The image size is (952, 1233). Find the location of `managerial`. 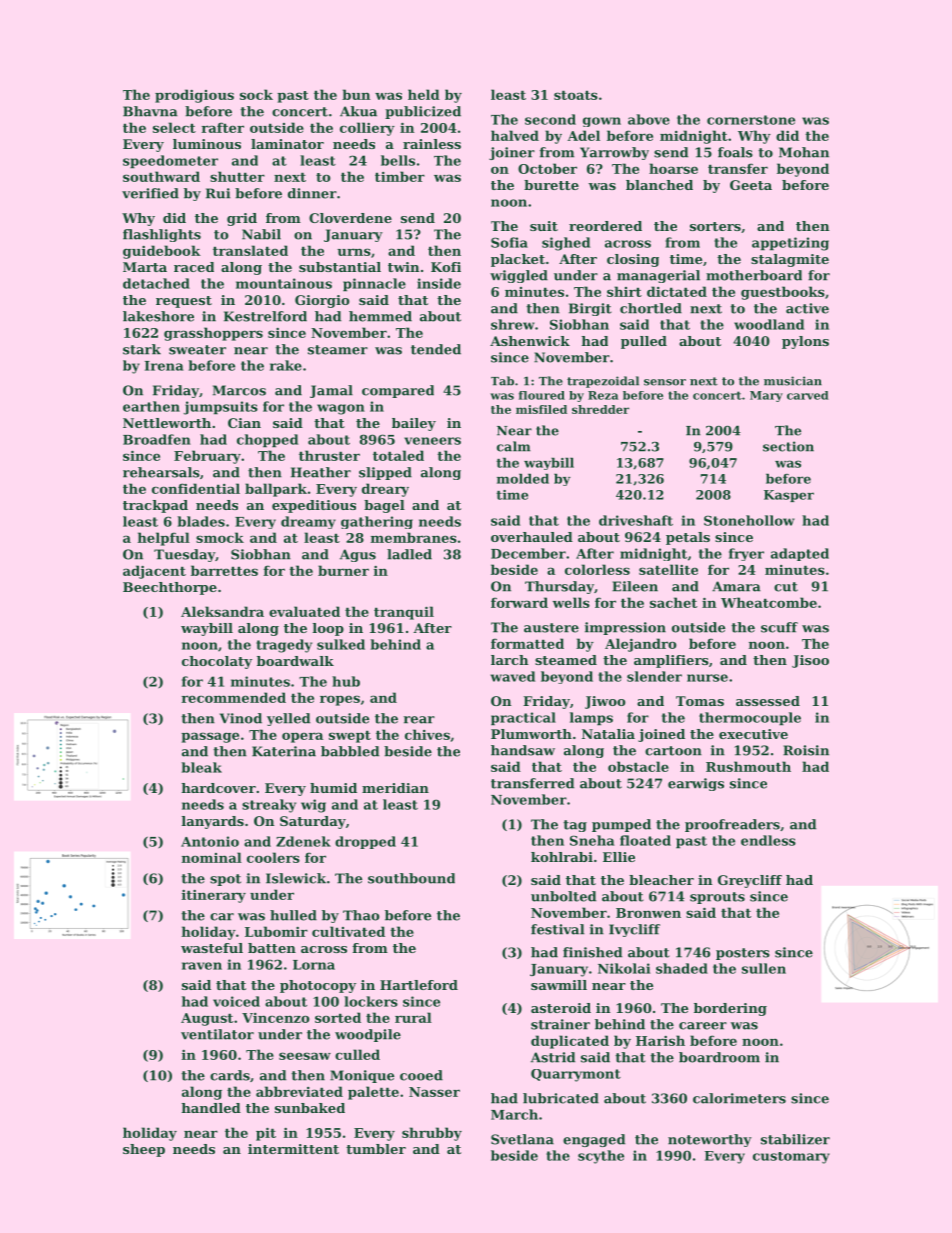

managerial is located at coordinates (658, 276).
